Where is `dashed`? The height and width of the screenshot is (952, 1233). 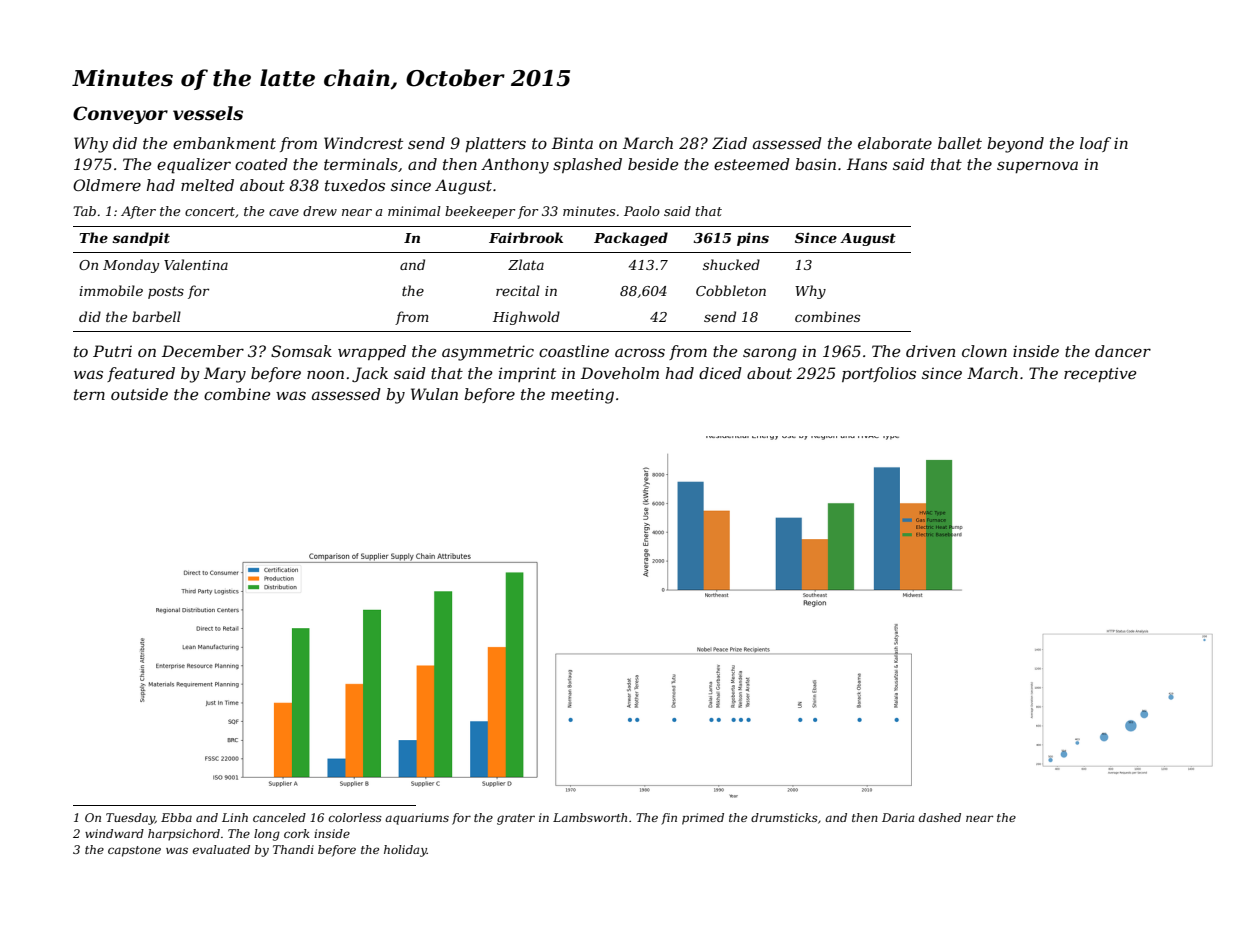 dashed is located at coordinates (940, 817).
